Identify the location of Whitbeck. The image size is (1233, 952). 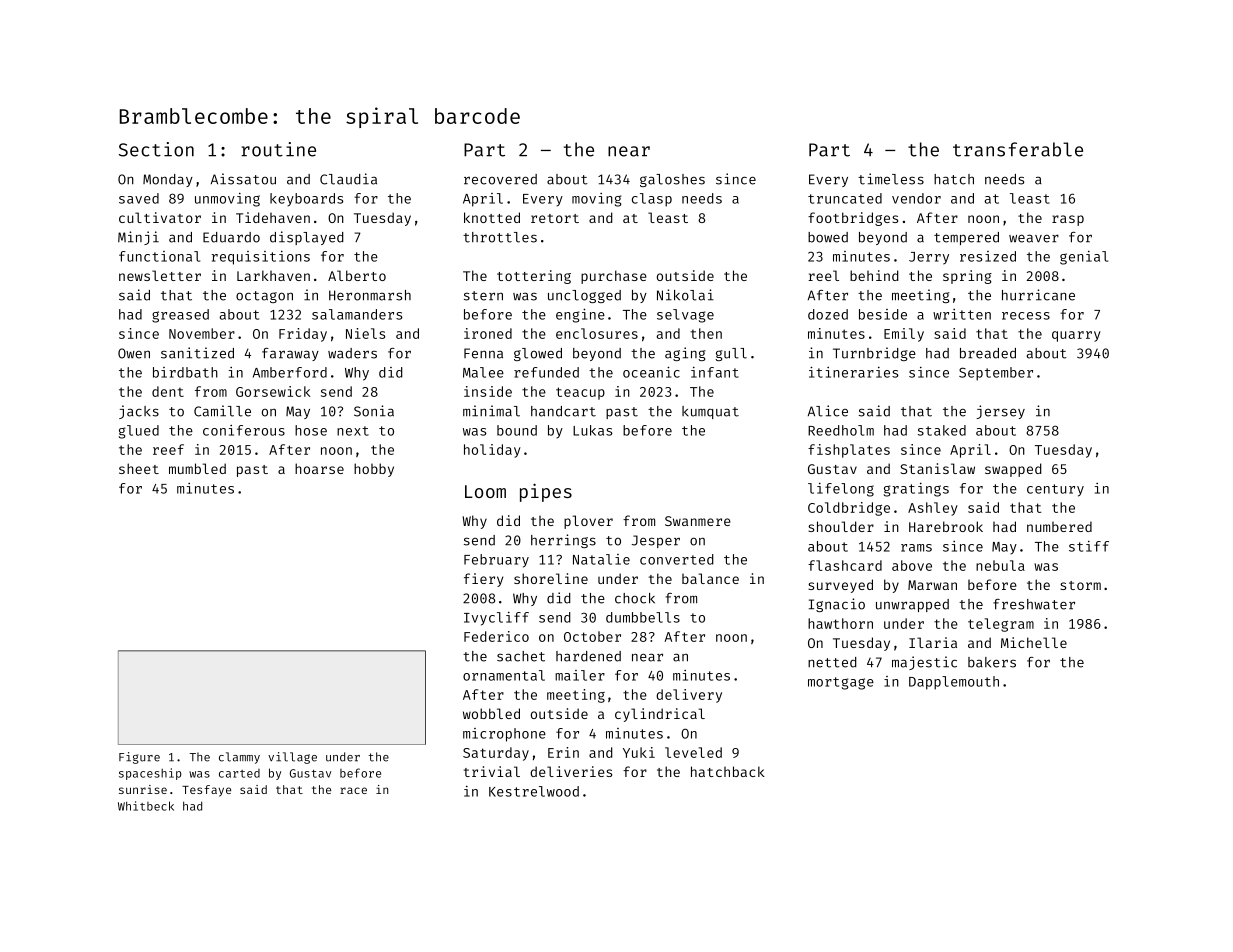
(146, 806).
